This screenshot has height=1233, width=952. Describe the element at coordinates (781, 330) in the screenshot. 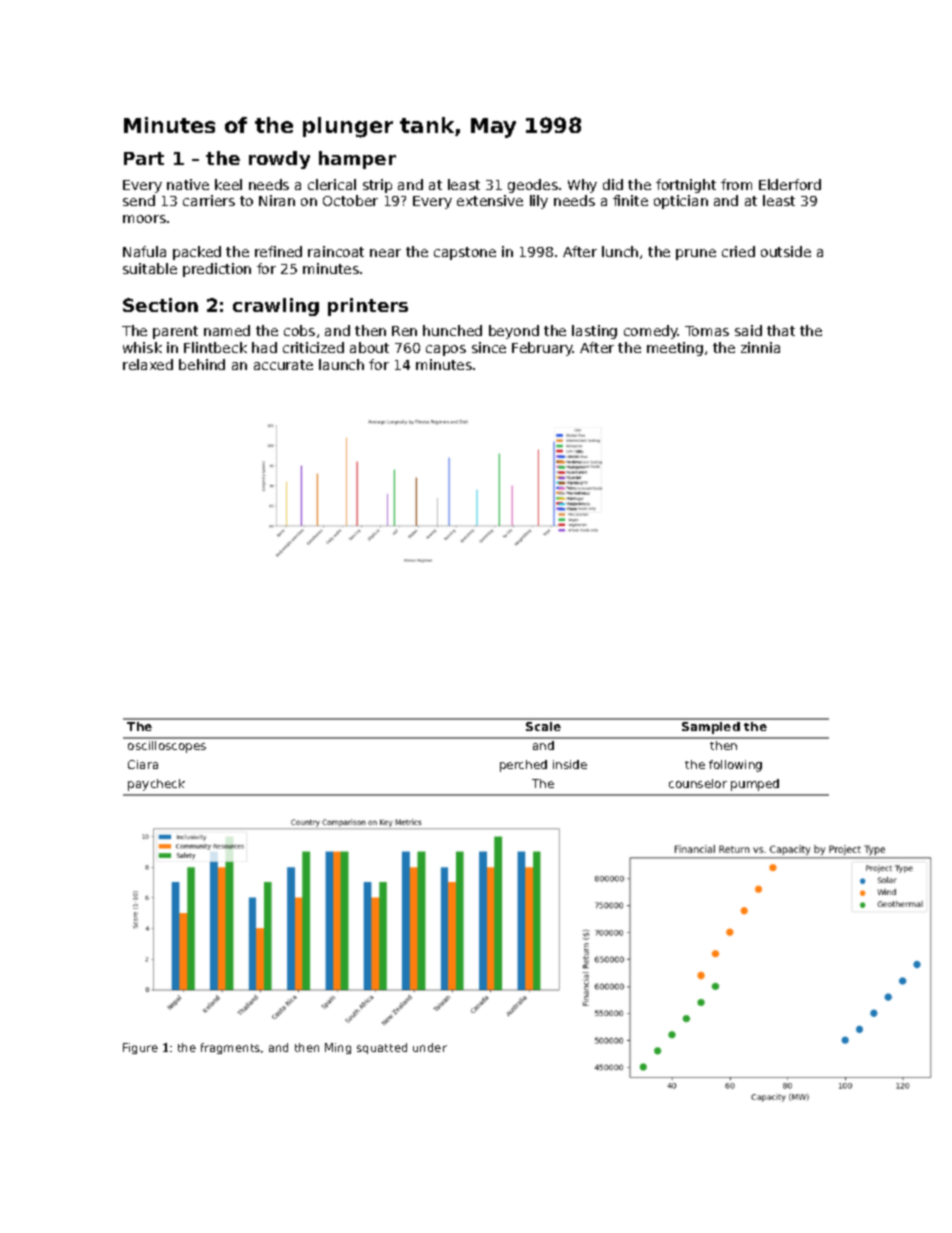

I see `that` at that location.
